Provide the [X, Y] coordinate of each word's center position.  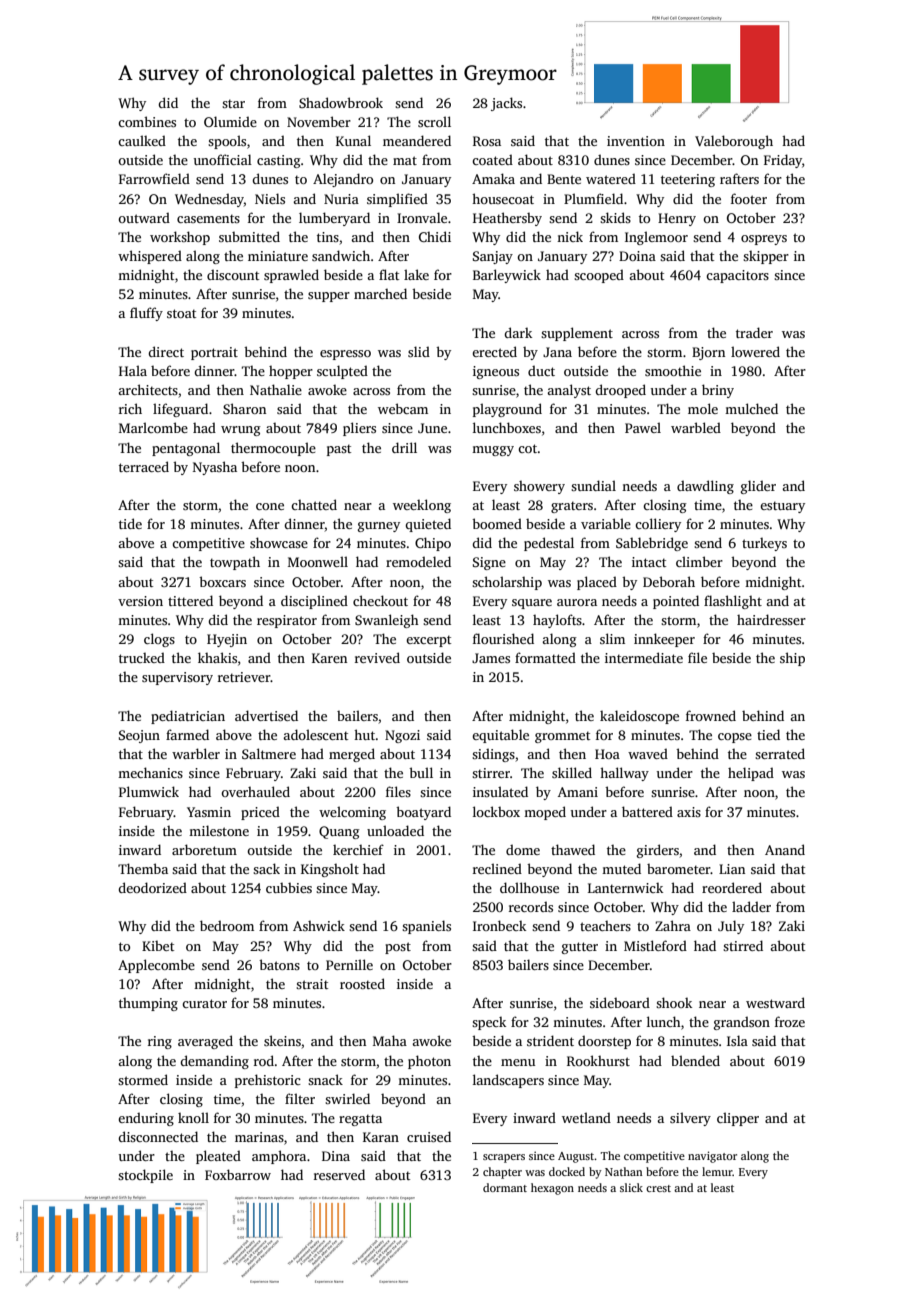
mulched [751, 408]
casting [279, 161]
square [532, 604]
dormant [505, 1187]
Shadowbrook [341, 102]
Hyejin [227, 640]
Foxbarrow [238, 1174]
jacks [506, 104]
